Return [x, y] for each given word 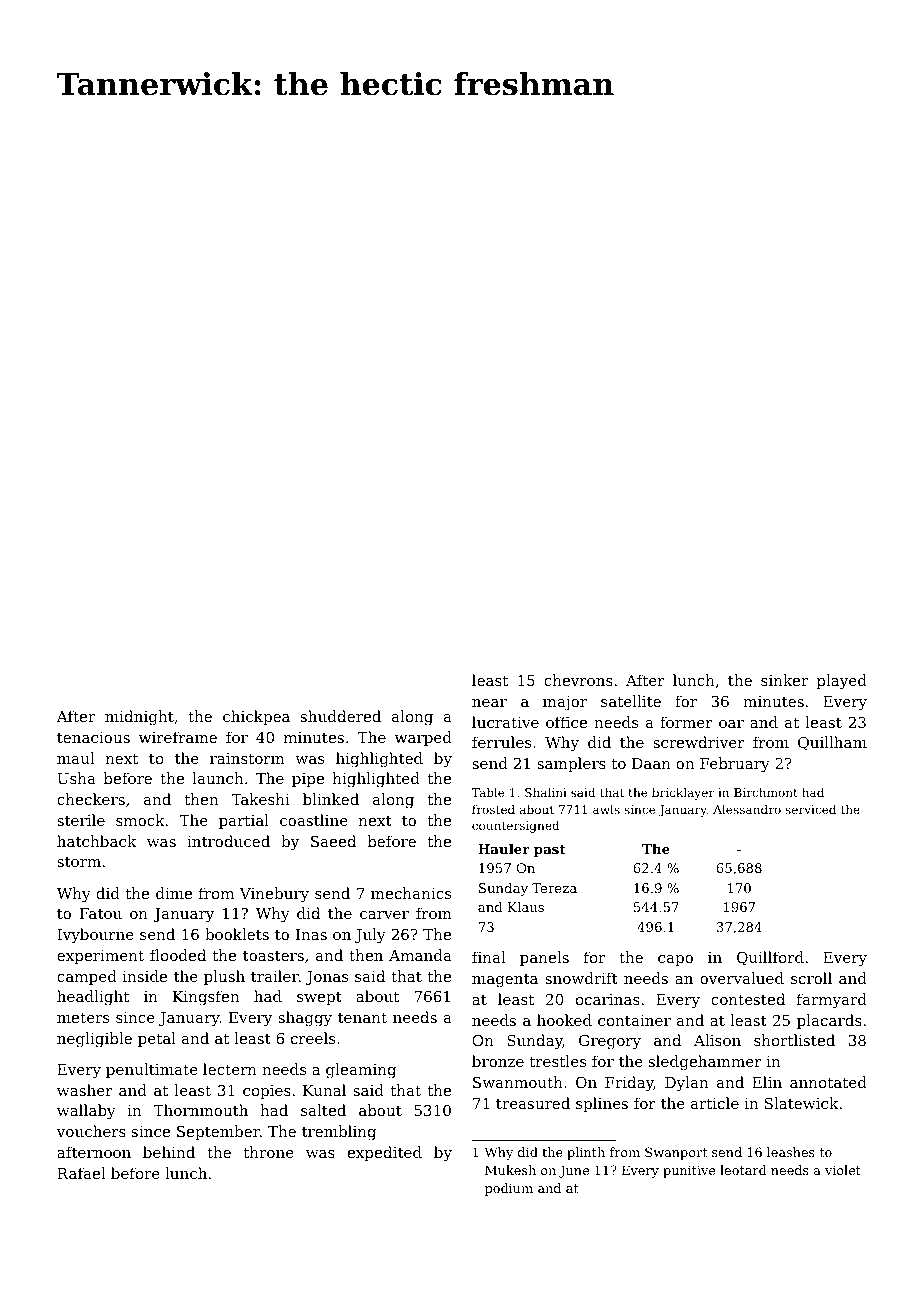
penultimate [152, 1070]
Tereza [554, 888]
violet [843, 1170]
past [549, 851]
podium [509, 1189]
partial [244, 821]
